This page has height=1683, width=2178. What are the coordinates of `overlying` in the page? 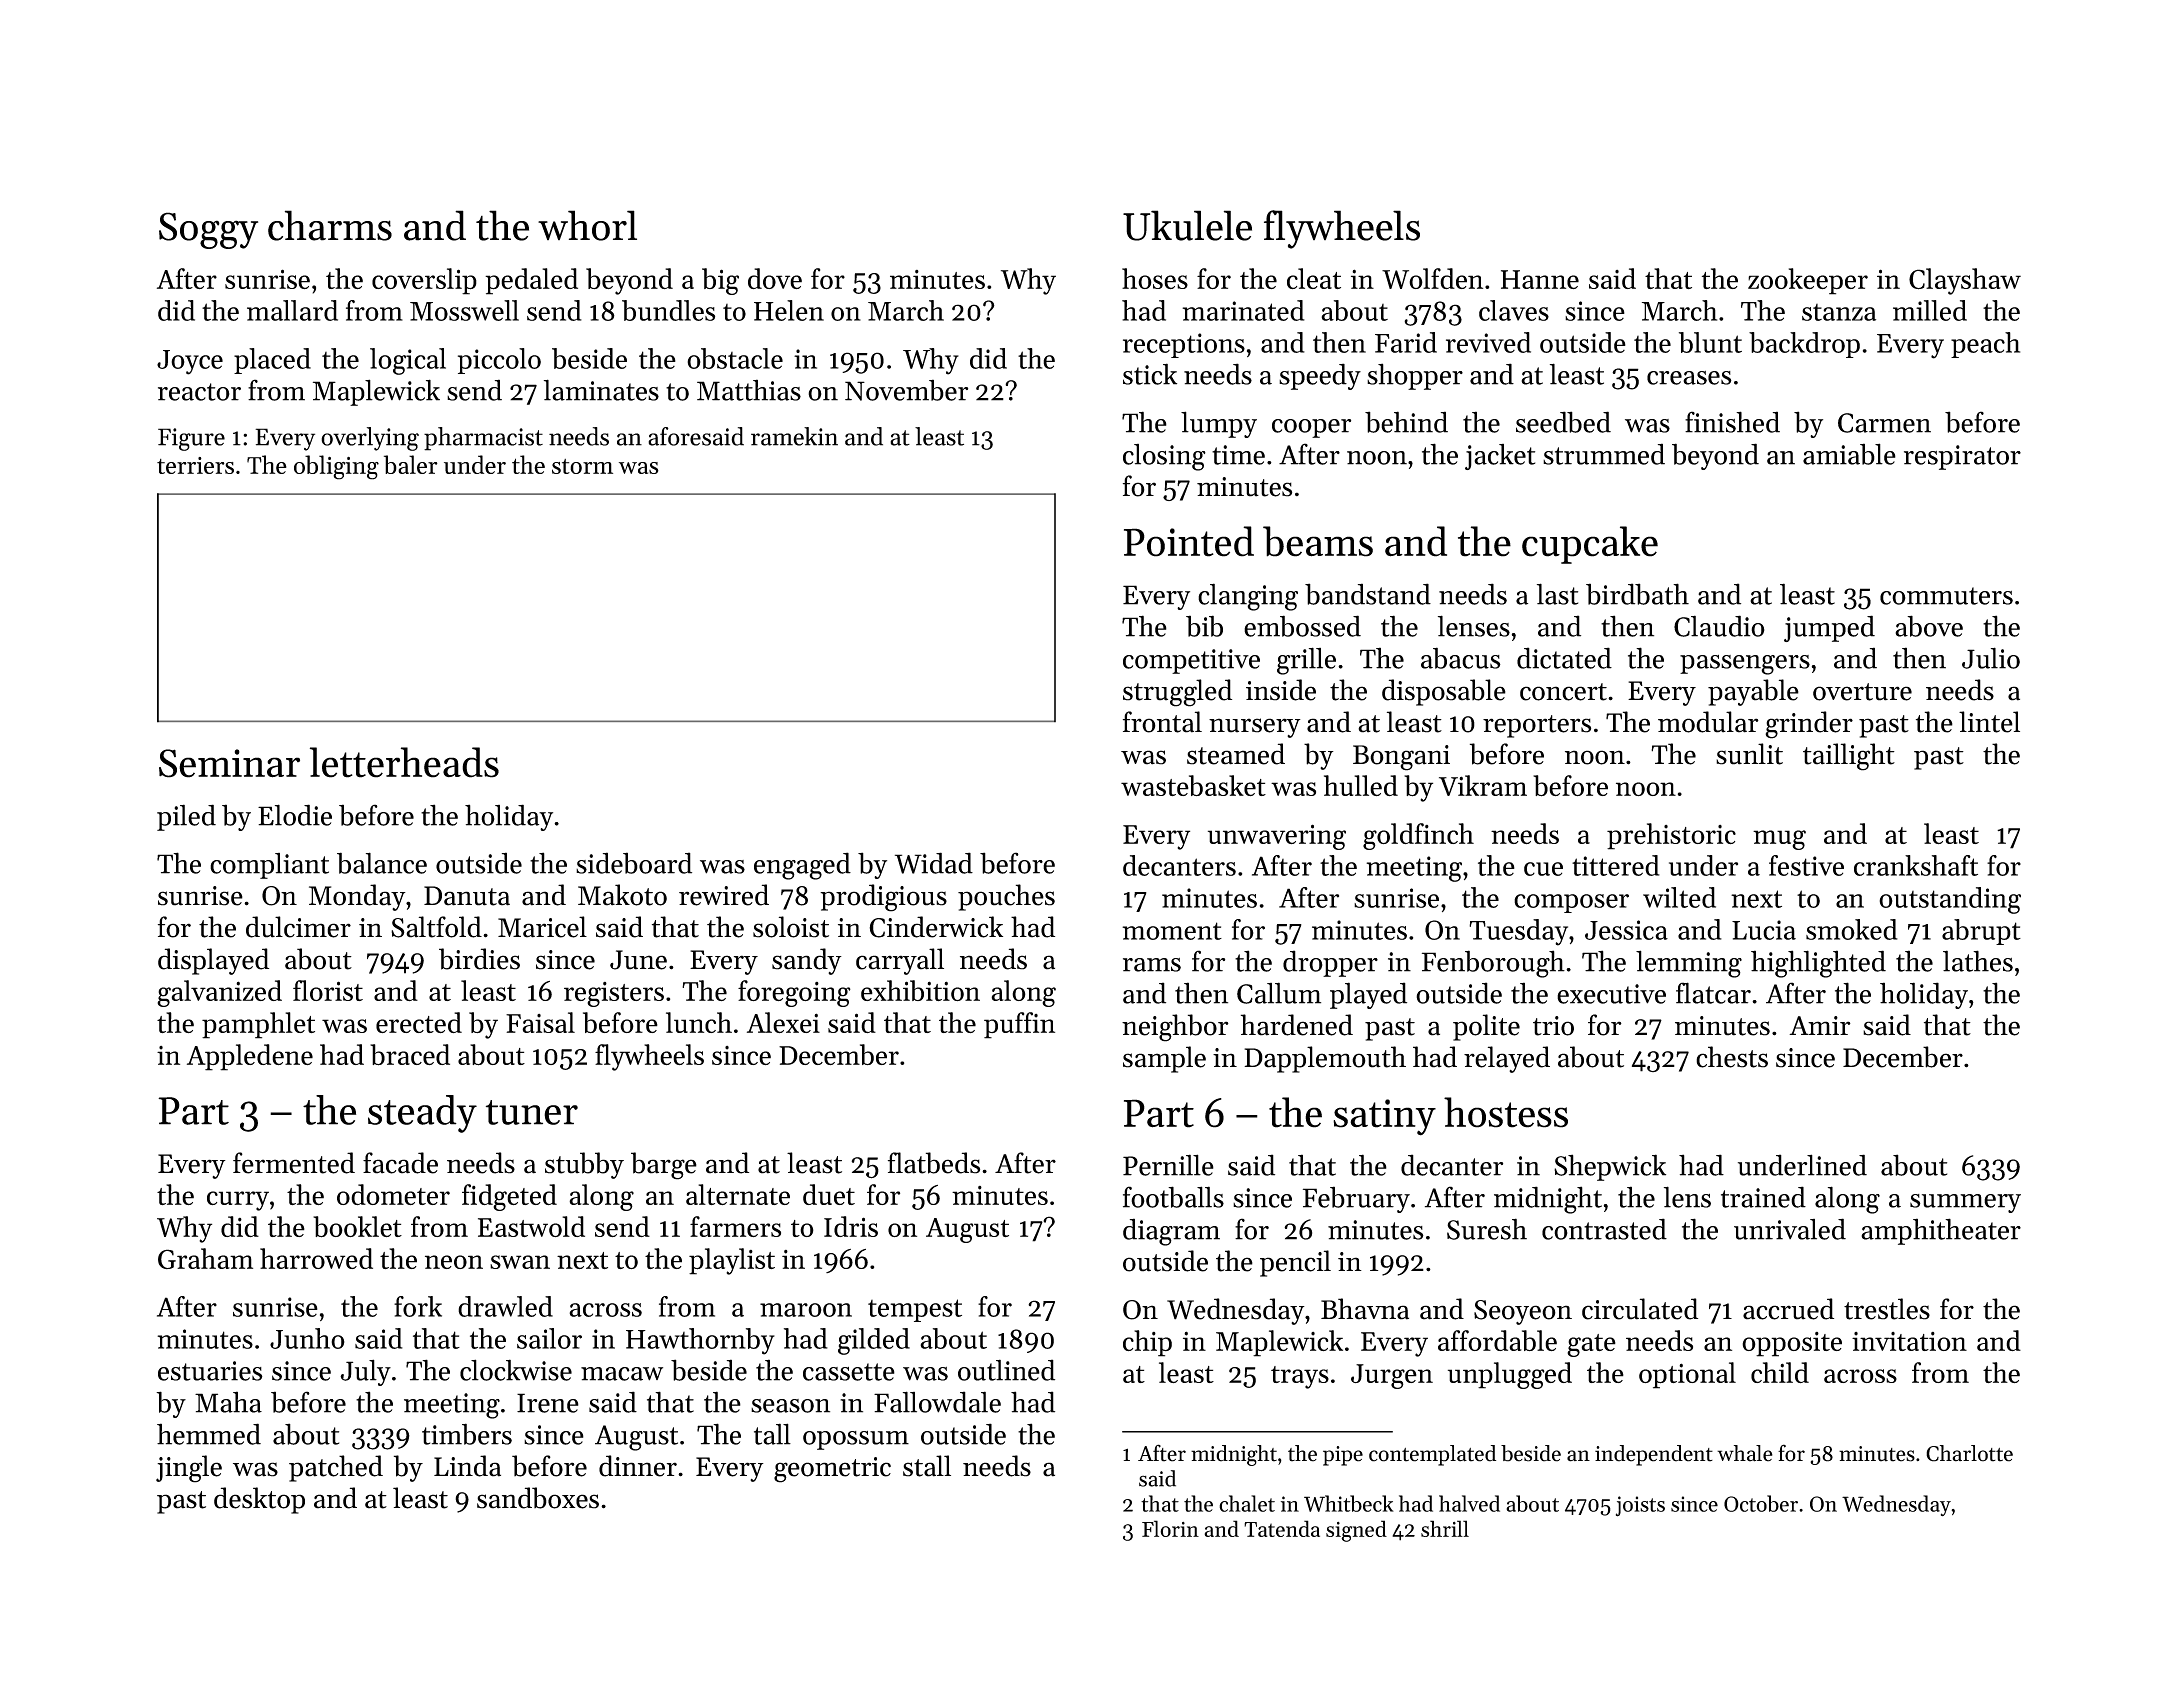 It's located at (370, 439).
